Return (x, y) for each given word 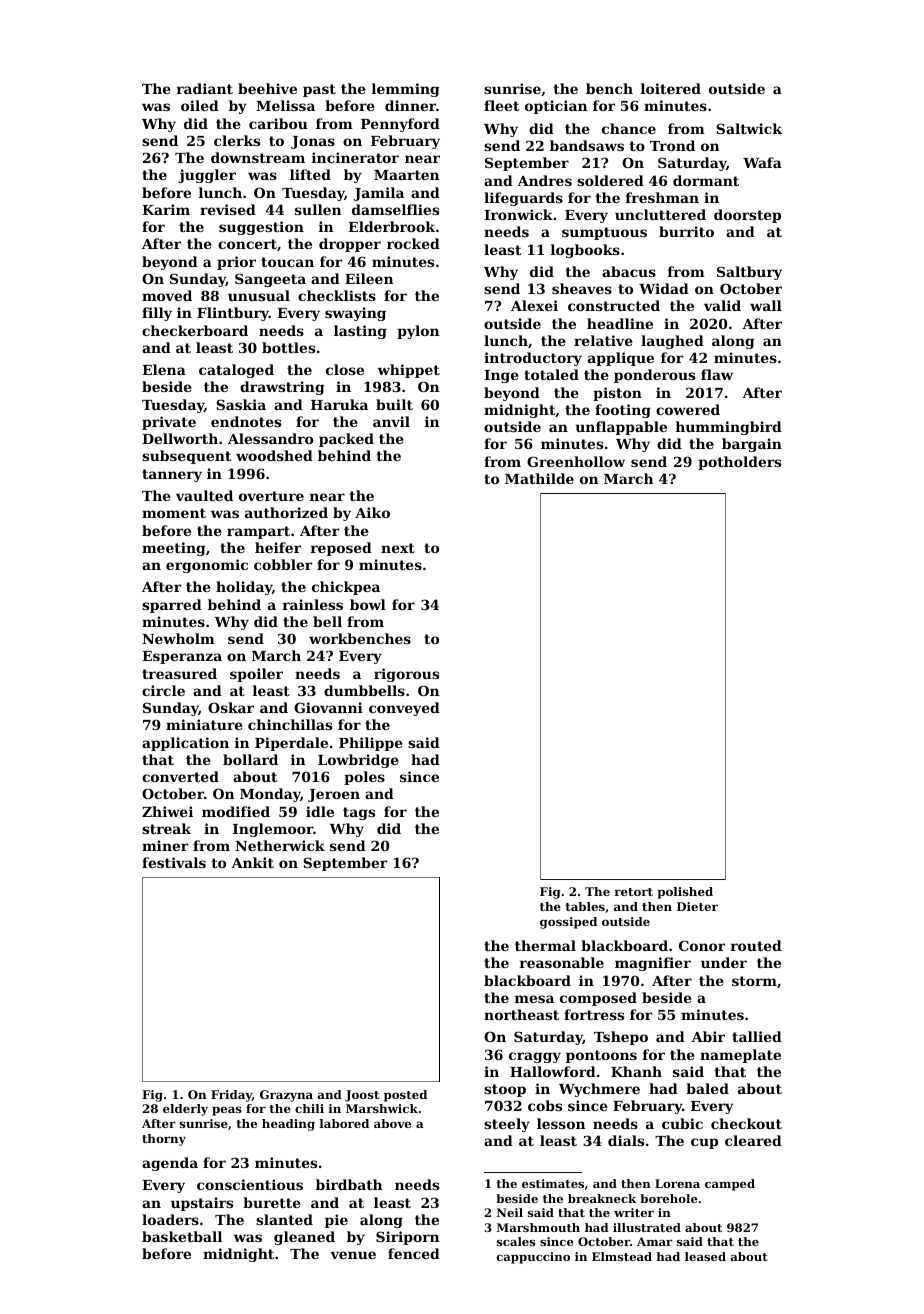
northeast (521, 1014)
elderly (185, 1110)
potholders (739, 463)
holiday (244, 588)
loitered (671, 88)
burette (272, 1202)
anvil (391, 421)
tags (359, 813)
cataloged (236, 371)
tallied (757, 1036)
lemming (405, 90)
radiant (205, 88)
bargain (752, 445)
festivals (174, 862)
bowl (368, 604)
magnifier (653, 964)
